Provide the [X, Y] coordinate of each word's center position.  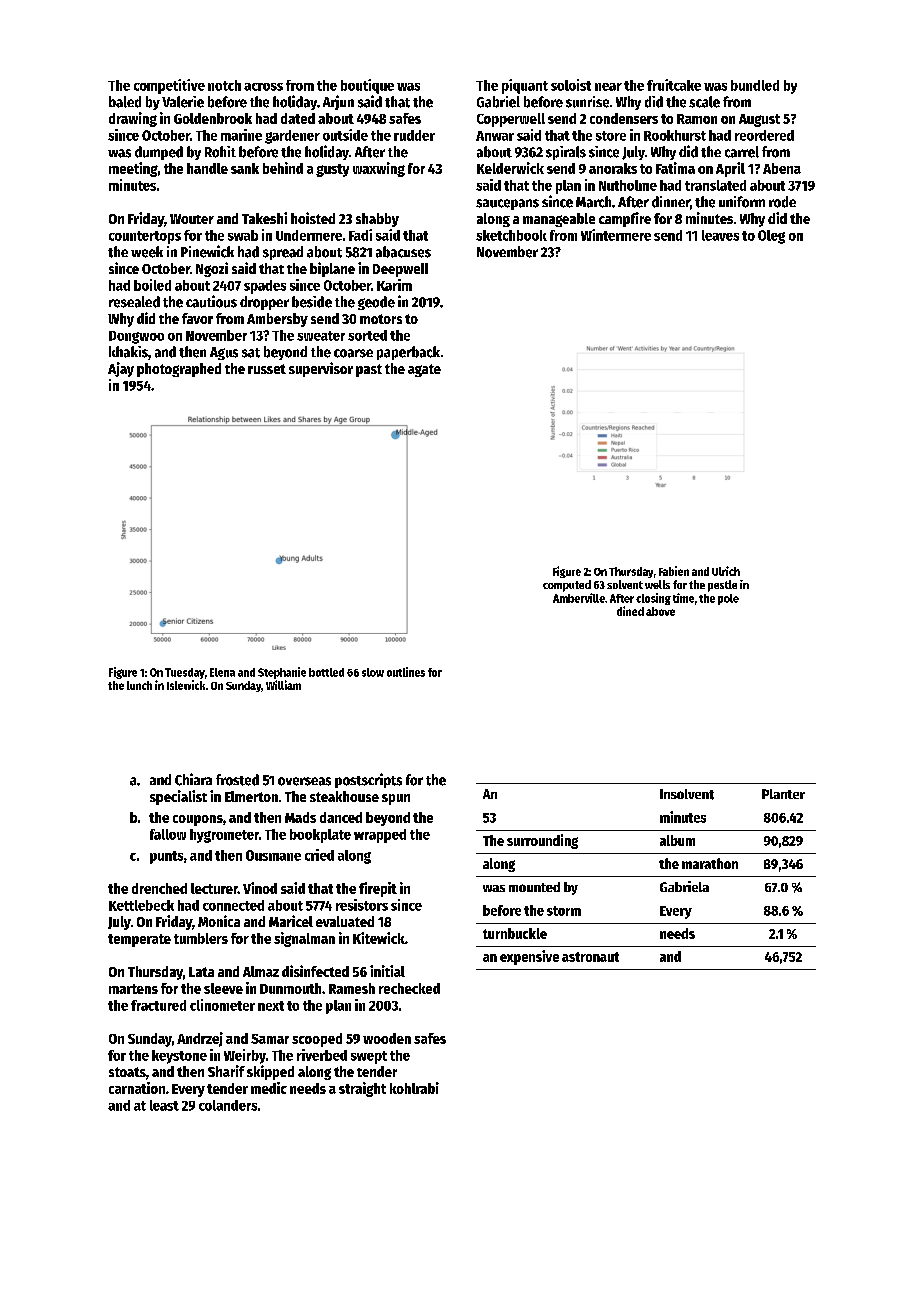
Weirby [245, 1056]
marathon [710, 863]
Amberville [579, 598]
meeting [133, 169]
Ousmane [273, 855]
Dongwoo [136, 337]
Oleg [771, 237]
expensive [529, 957]
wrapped [380, 836]
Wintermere [616, 235]
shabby [377, 220]
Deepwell [400, 270]
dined [630, 611]
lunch [139, 685]
